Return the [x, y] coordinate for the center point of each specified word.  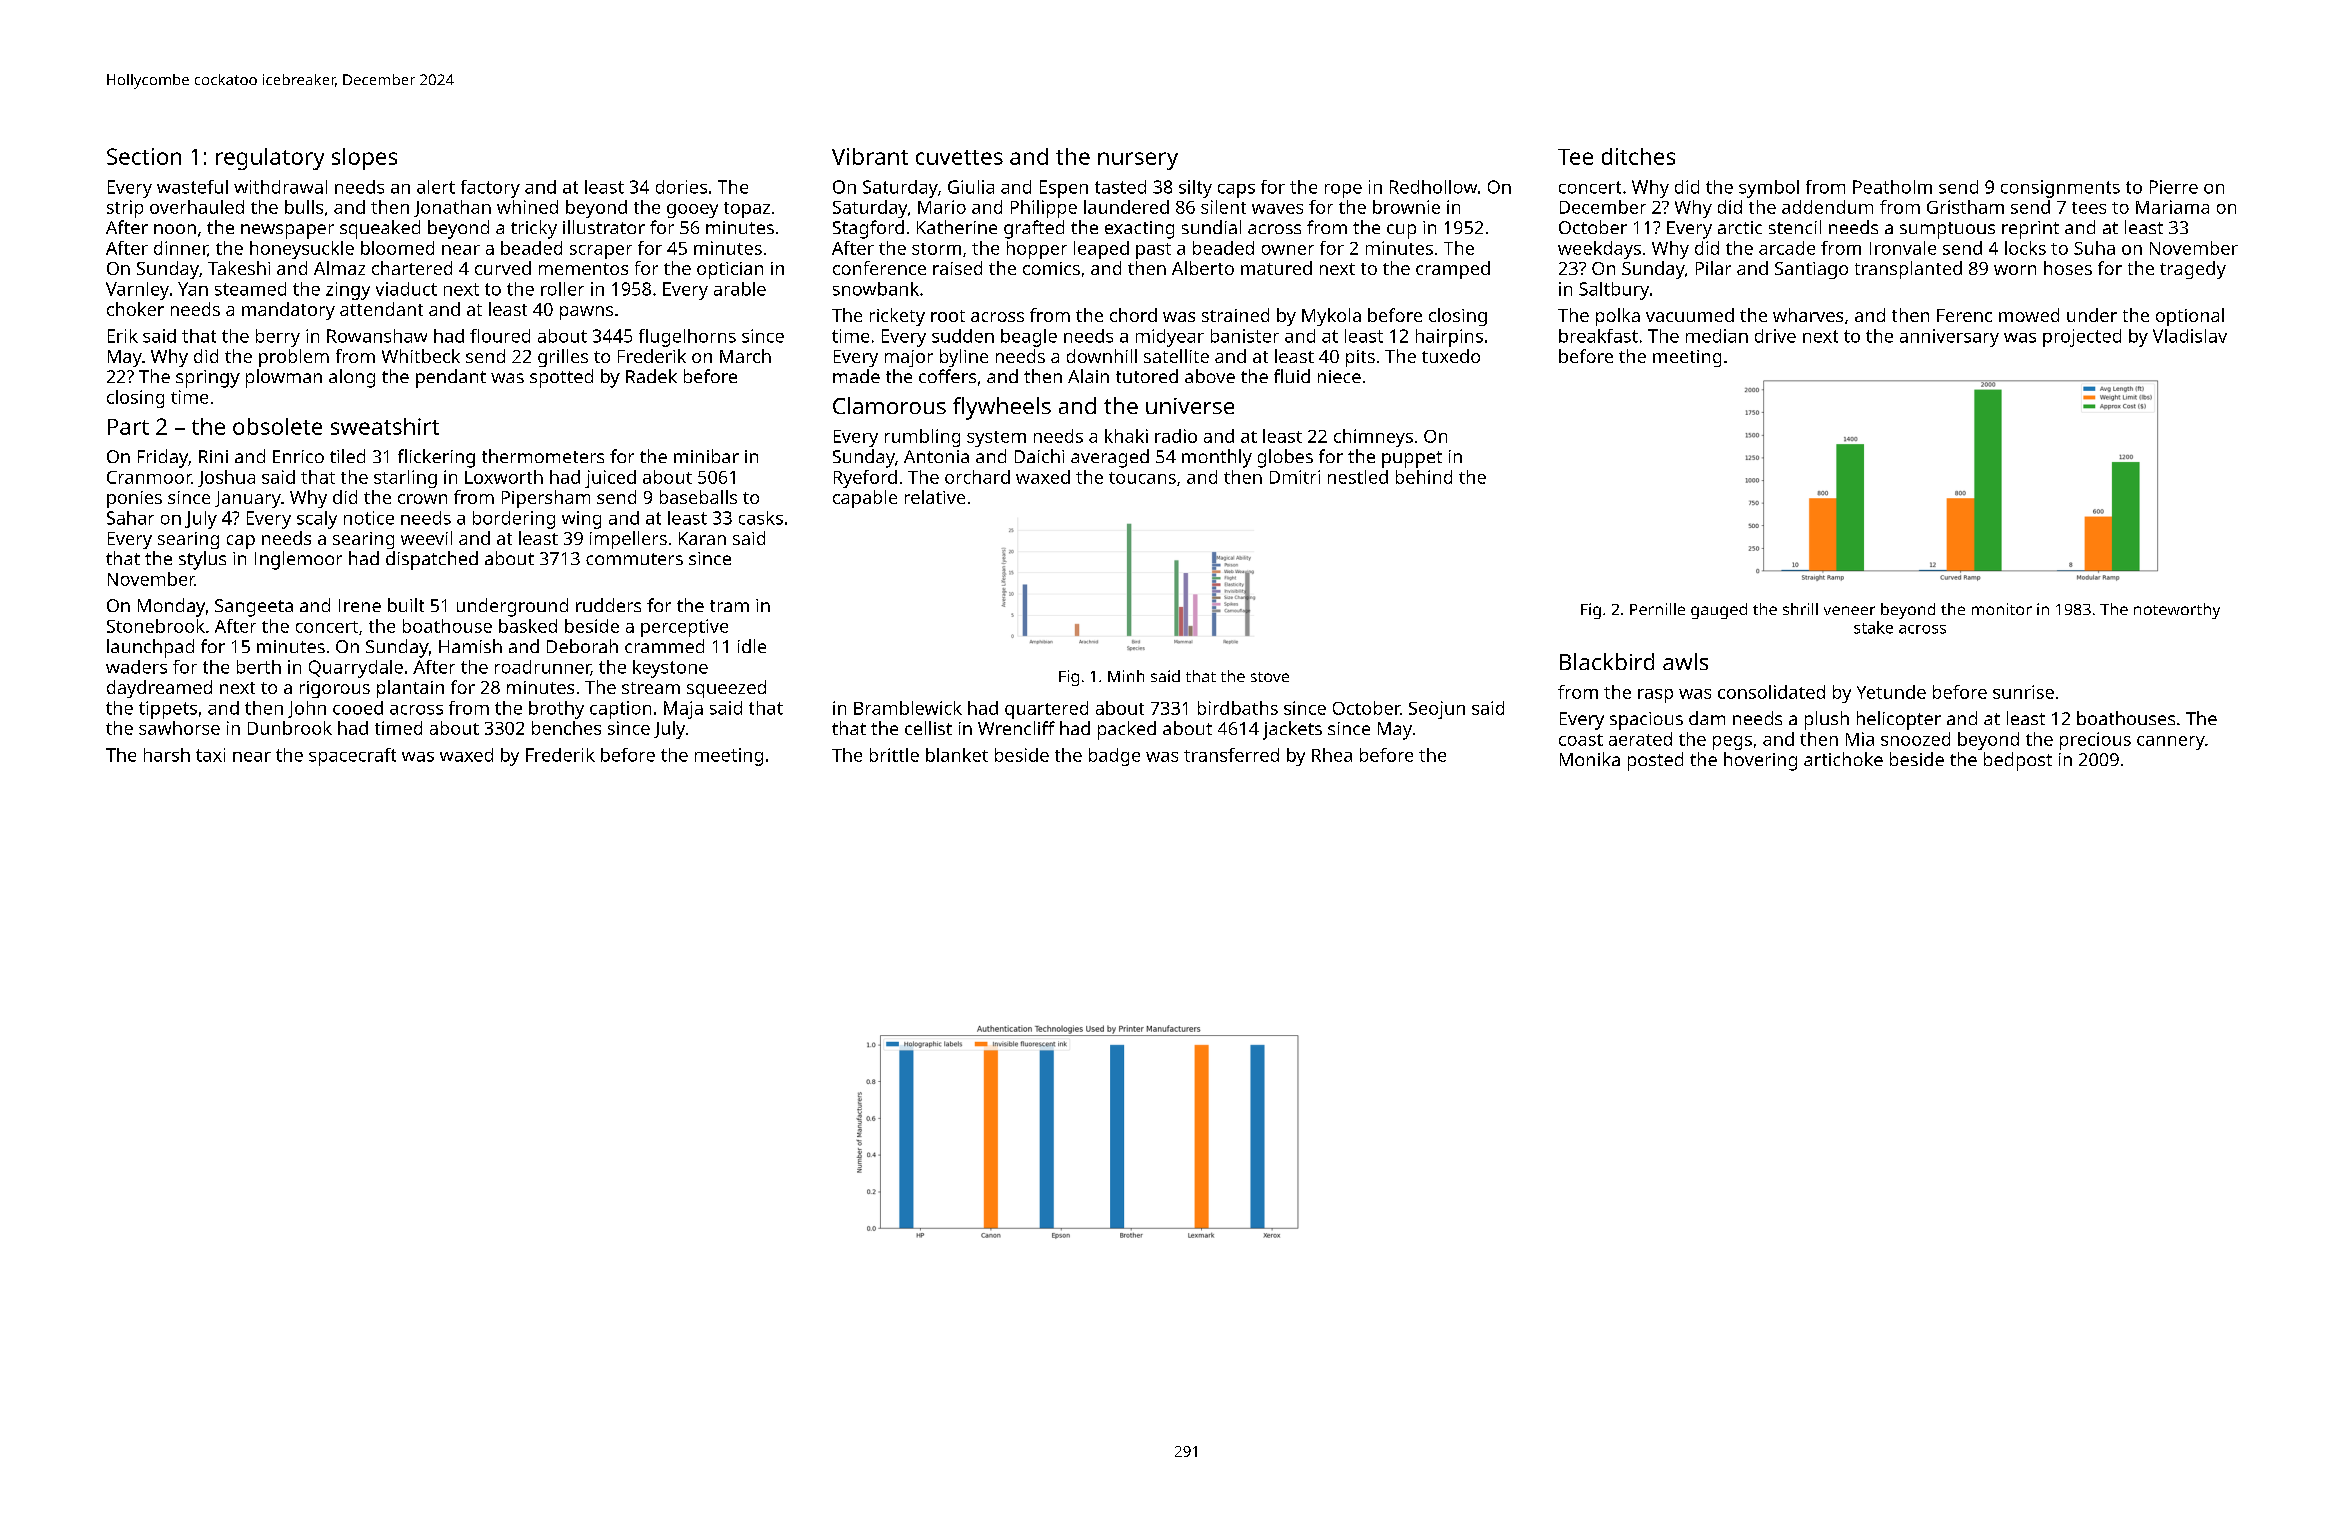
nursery [1138, 161]
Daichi [1039, 456]
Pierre [2174, 187]
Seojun [1437, 710]
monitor [2002, 609]
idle [752, 646]
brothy [556, 710]
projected [2082, 338]
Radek [651, 376]
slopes [364, 159]
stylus [202, 560]
